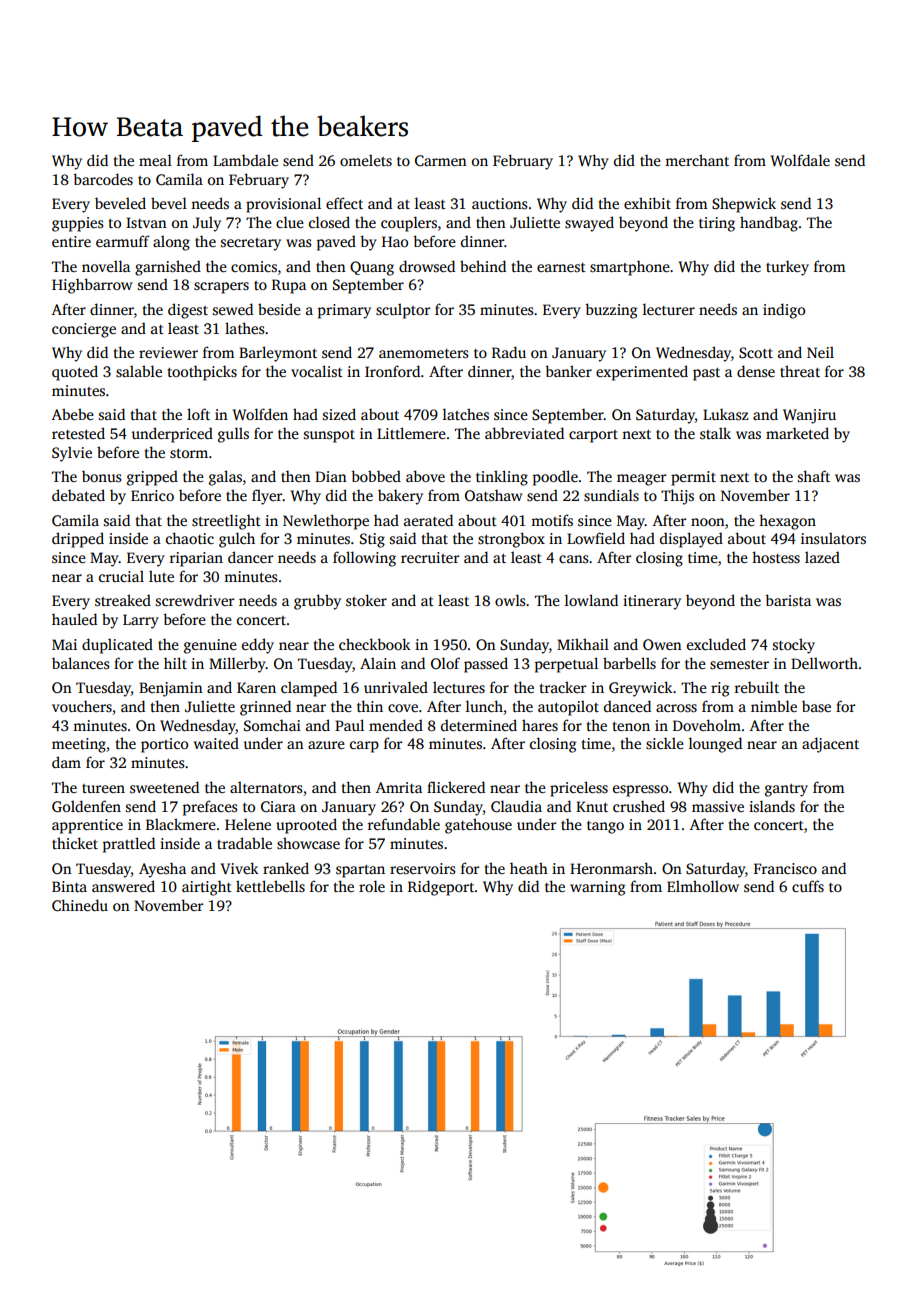  Describe the element at coordinates (430, 557) in the document. I see `recruiter` at that location.
